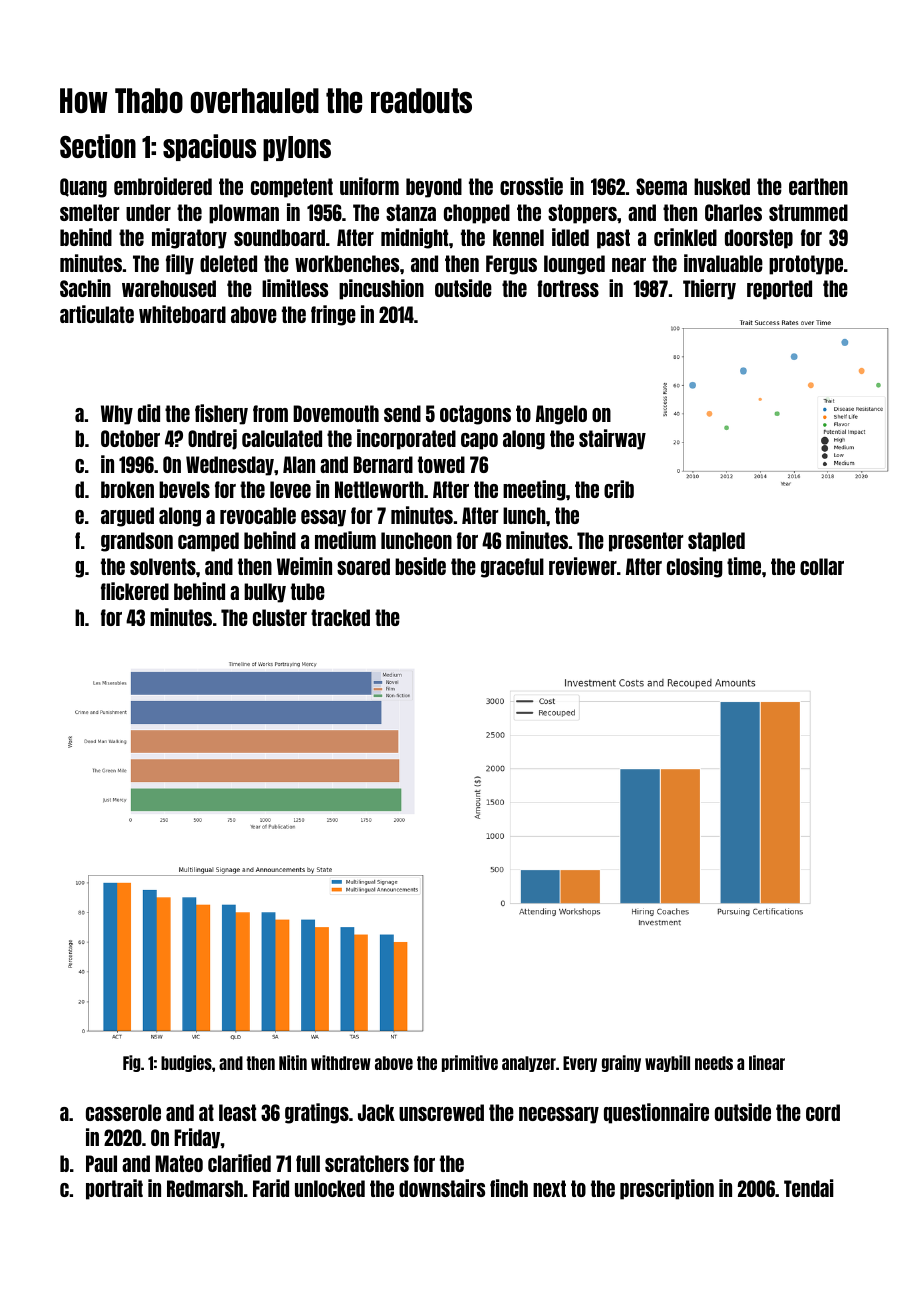 The width and height of the document is (908, 1316). I want to click on budgies, so click(186, 1063).
